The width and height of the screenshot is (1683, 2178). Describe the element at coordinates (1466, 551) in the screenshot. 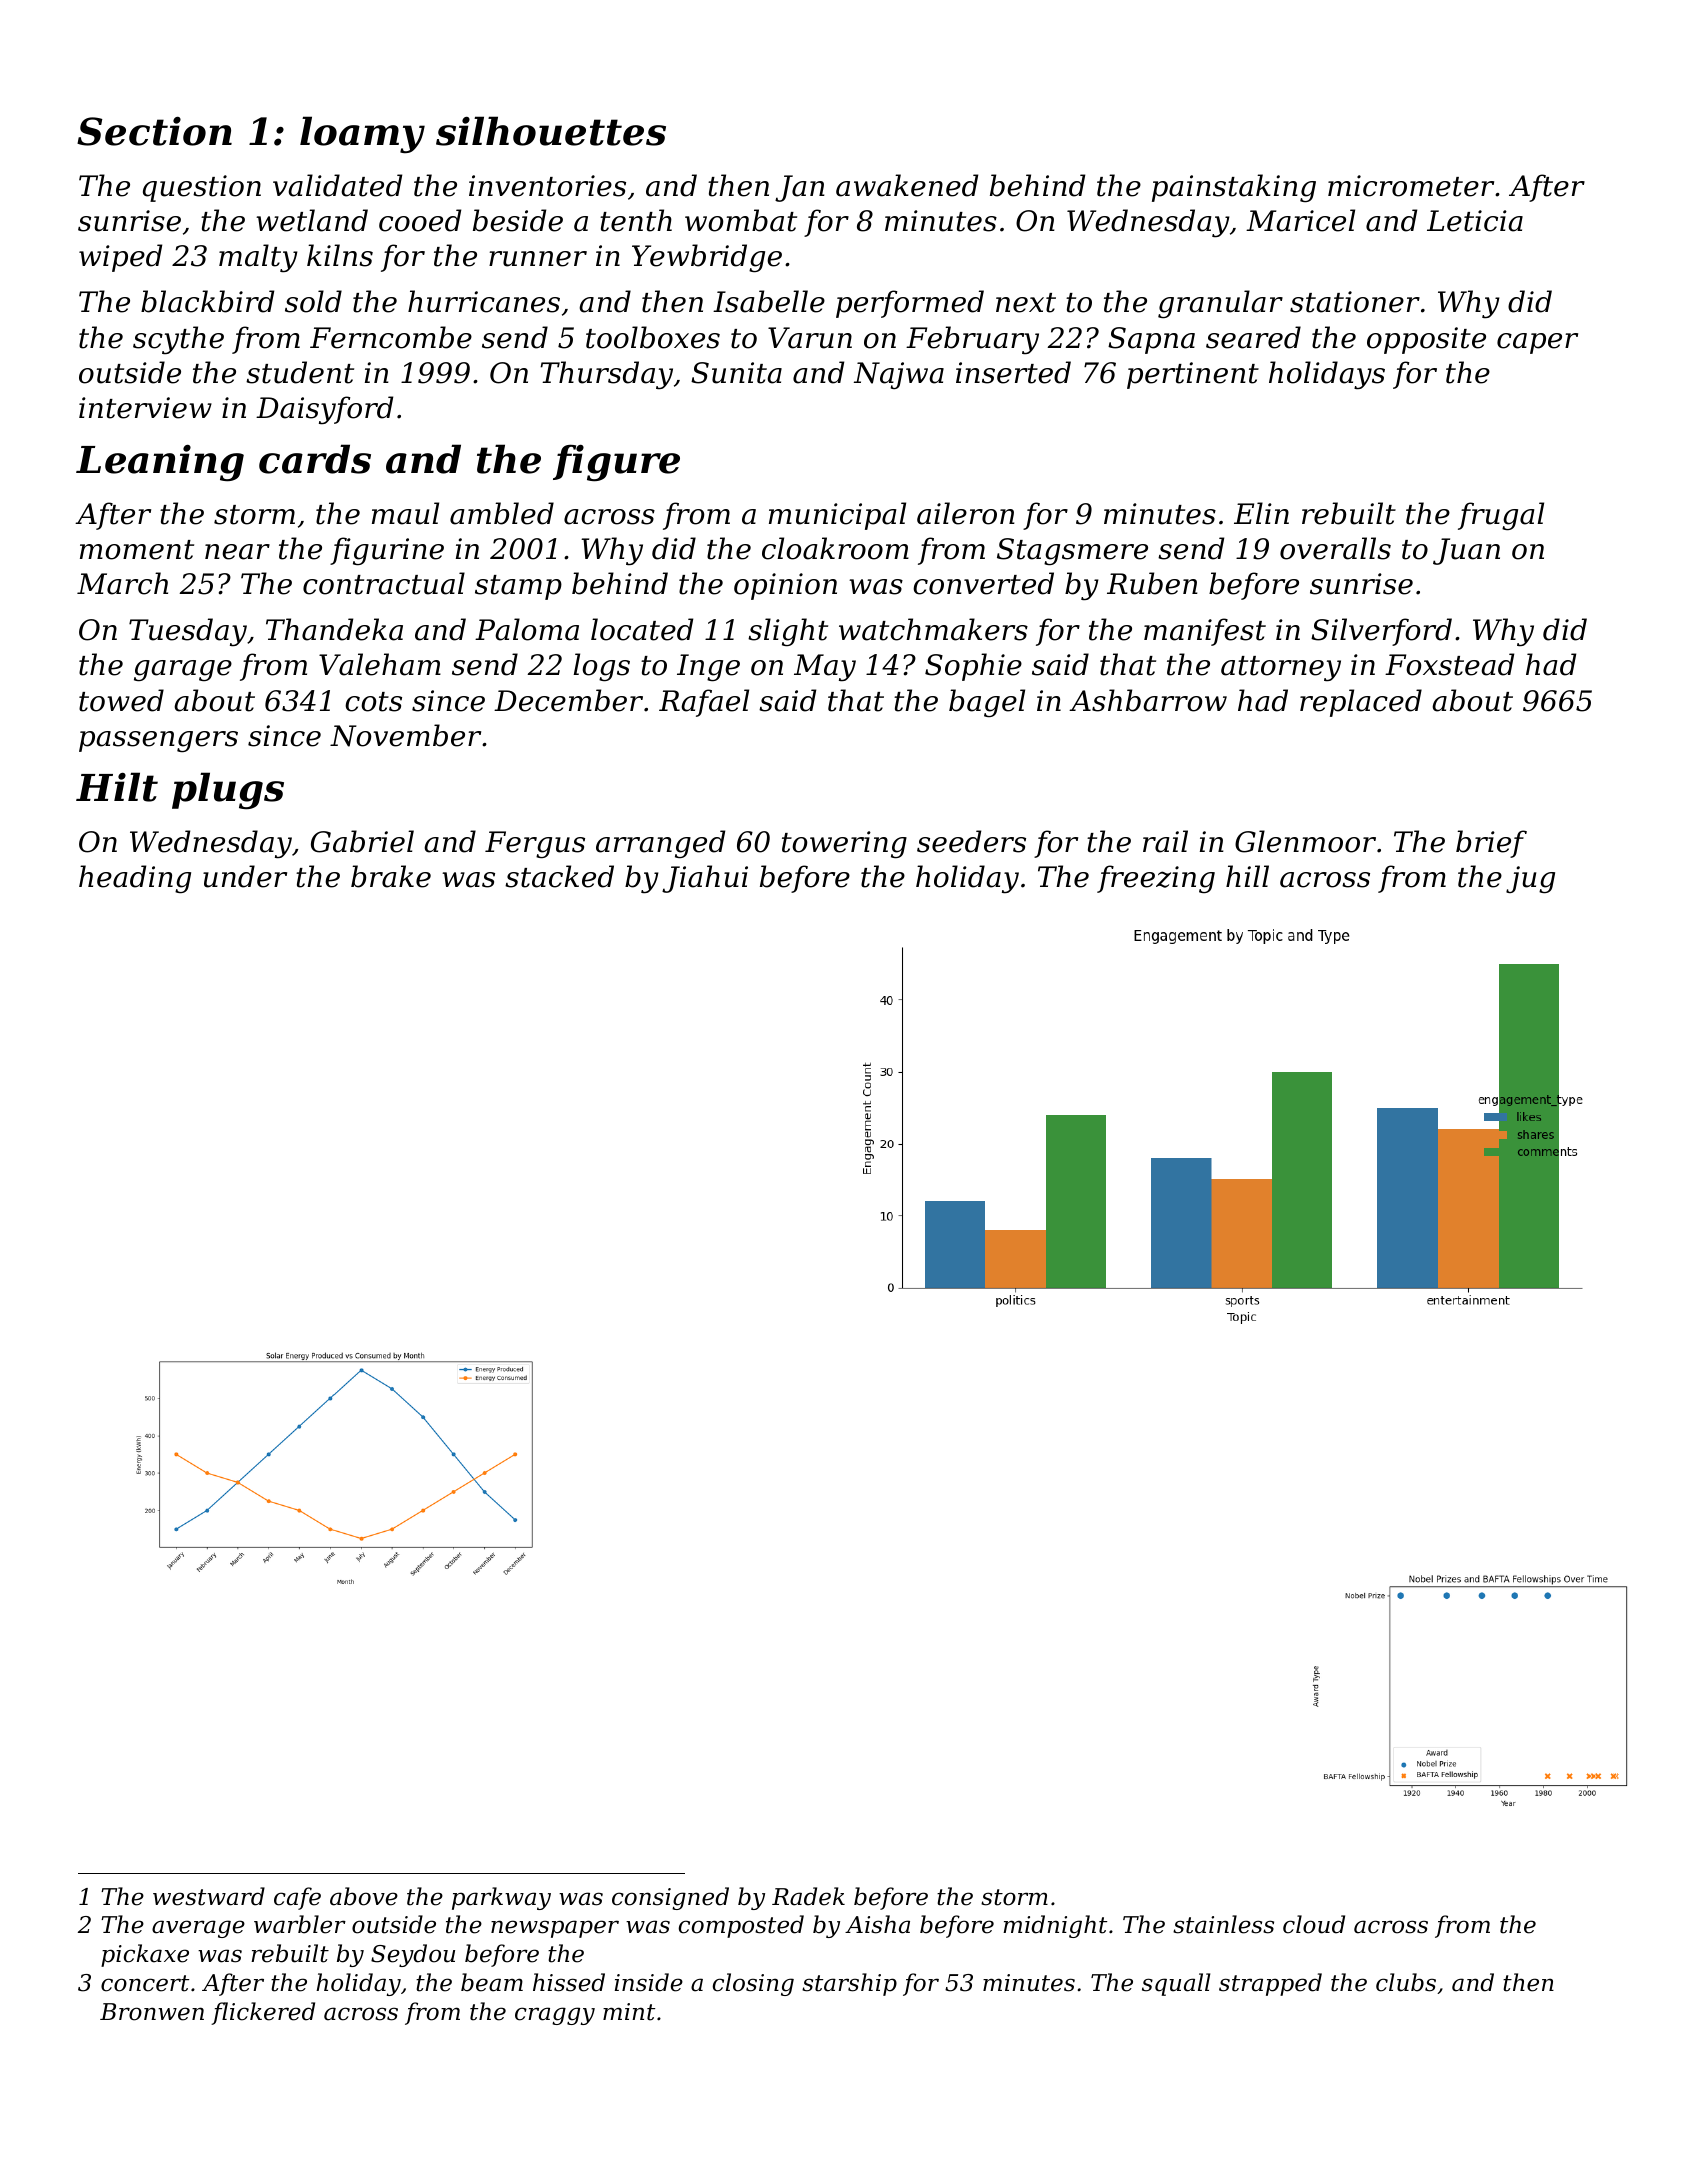

I see `Juan` at that location.
